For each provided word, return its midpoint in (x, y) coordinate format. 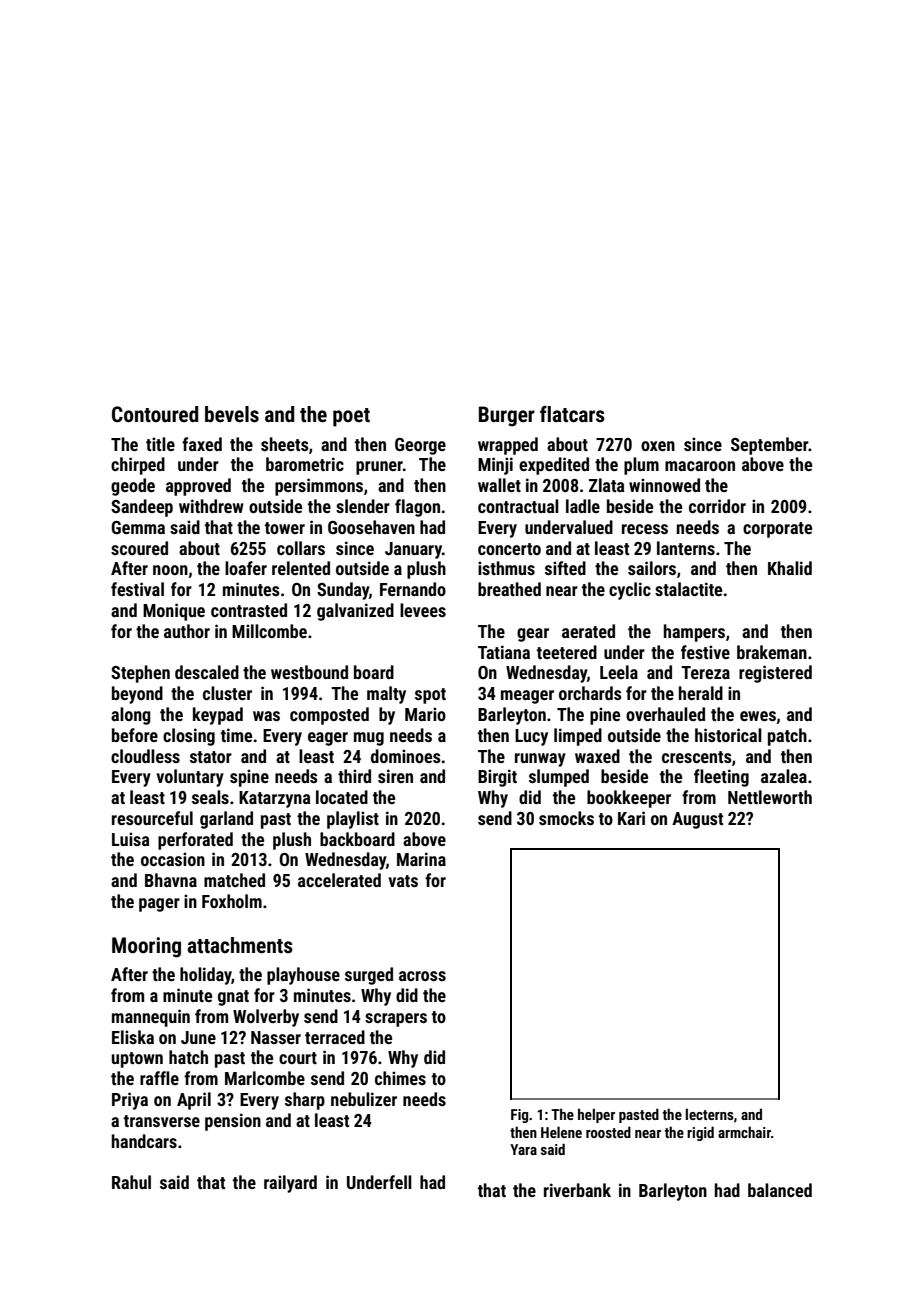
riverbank (577, 1190)
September (770, 446)
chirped (138, 466)
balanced (780, 1190)
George (420, 446)
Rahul (131, 1182)
